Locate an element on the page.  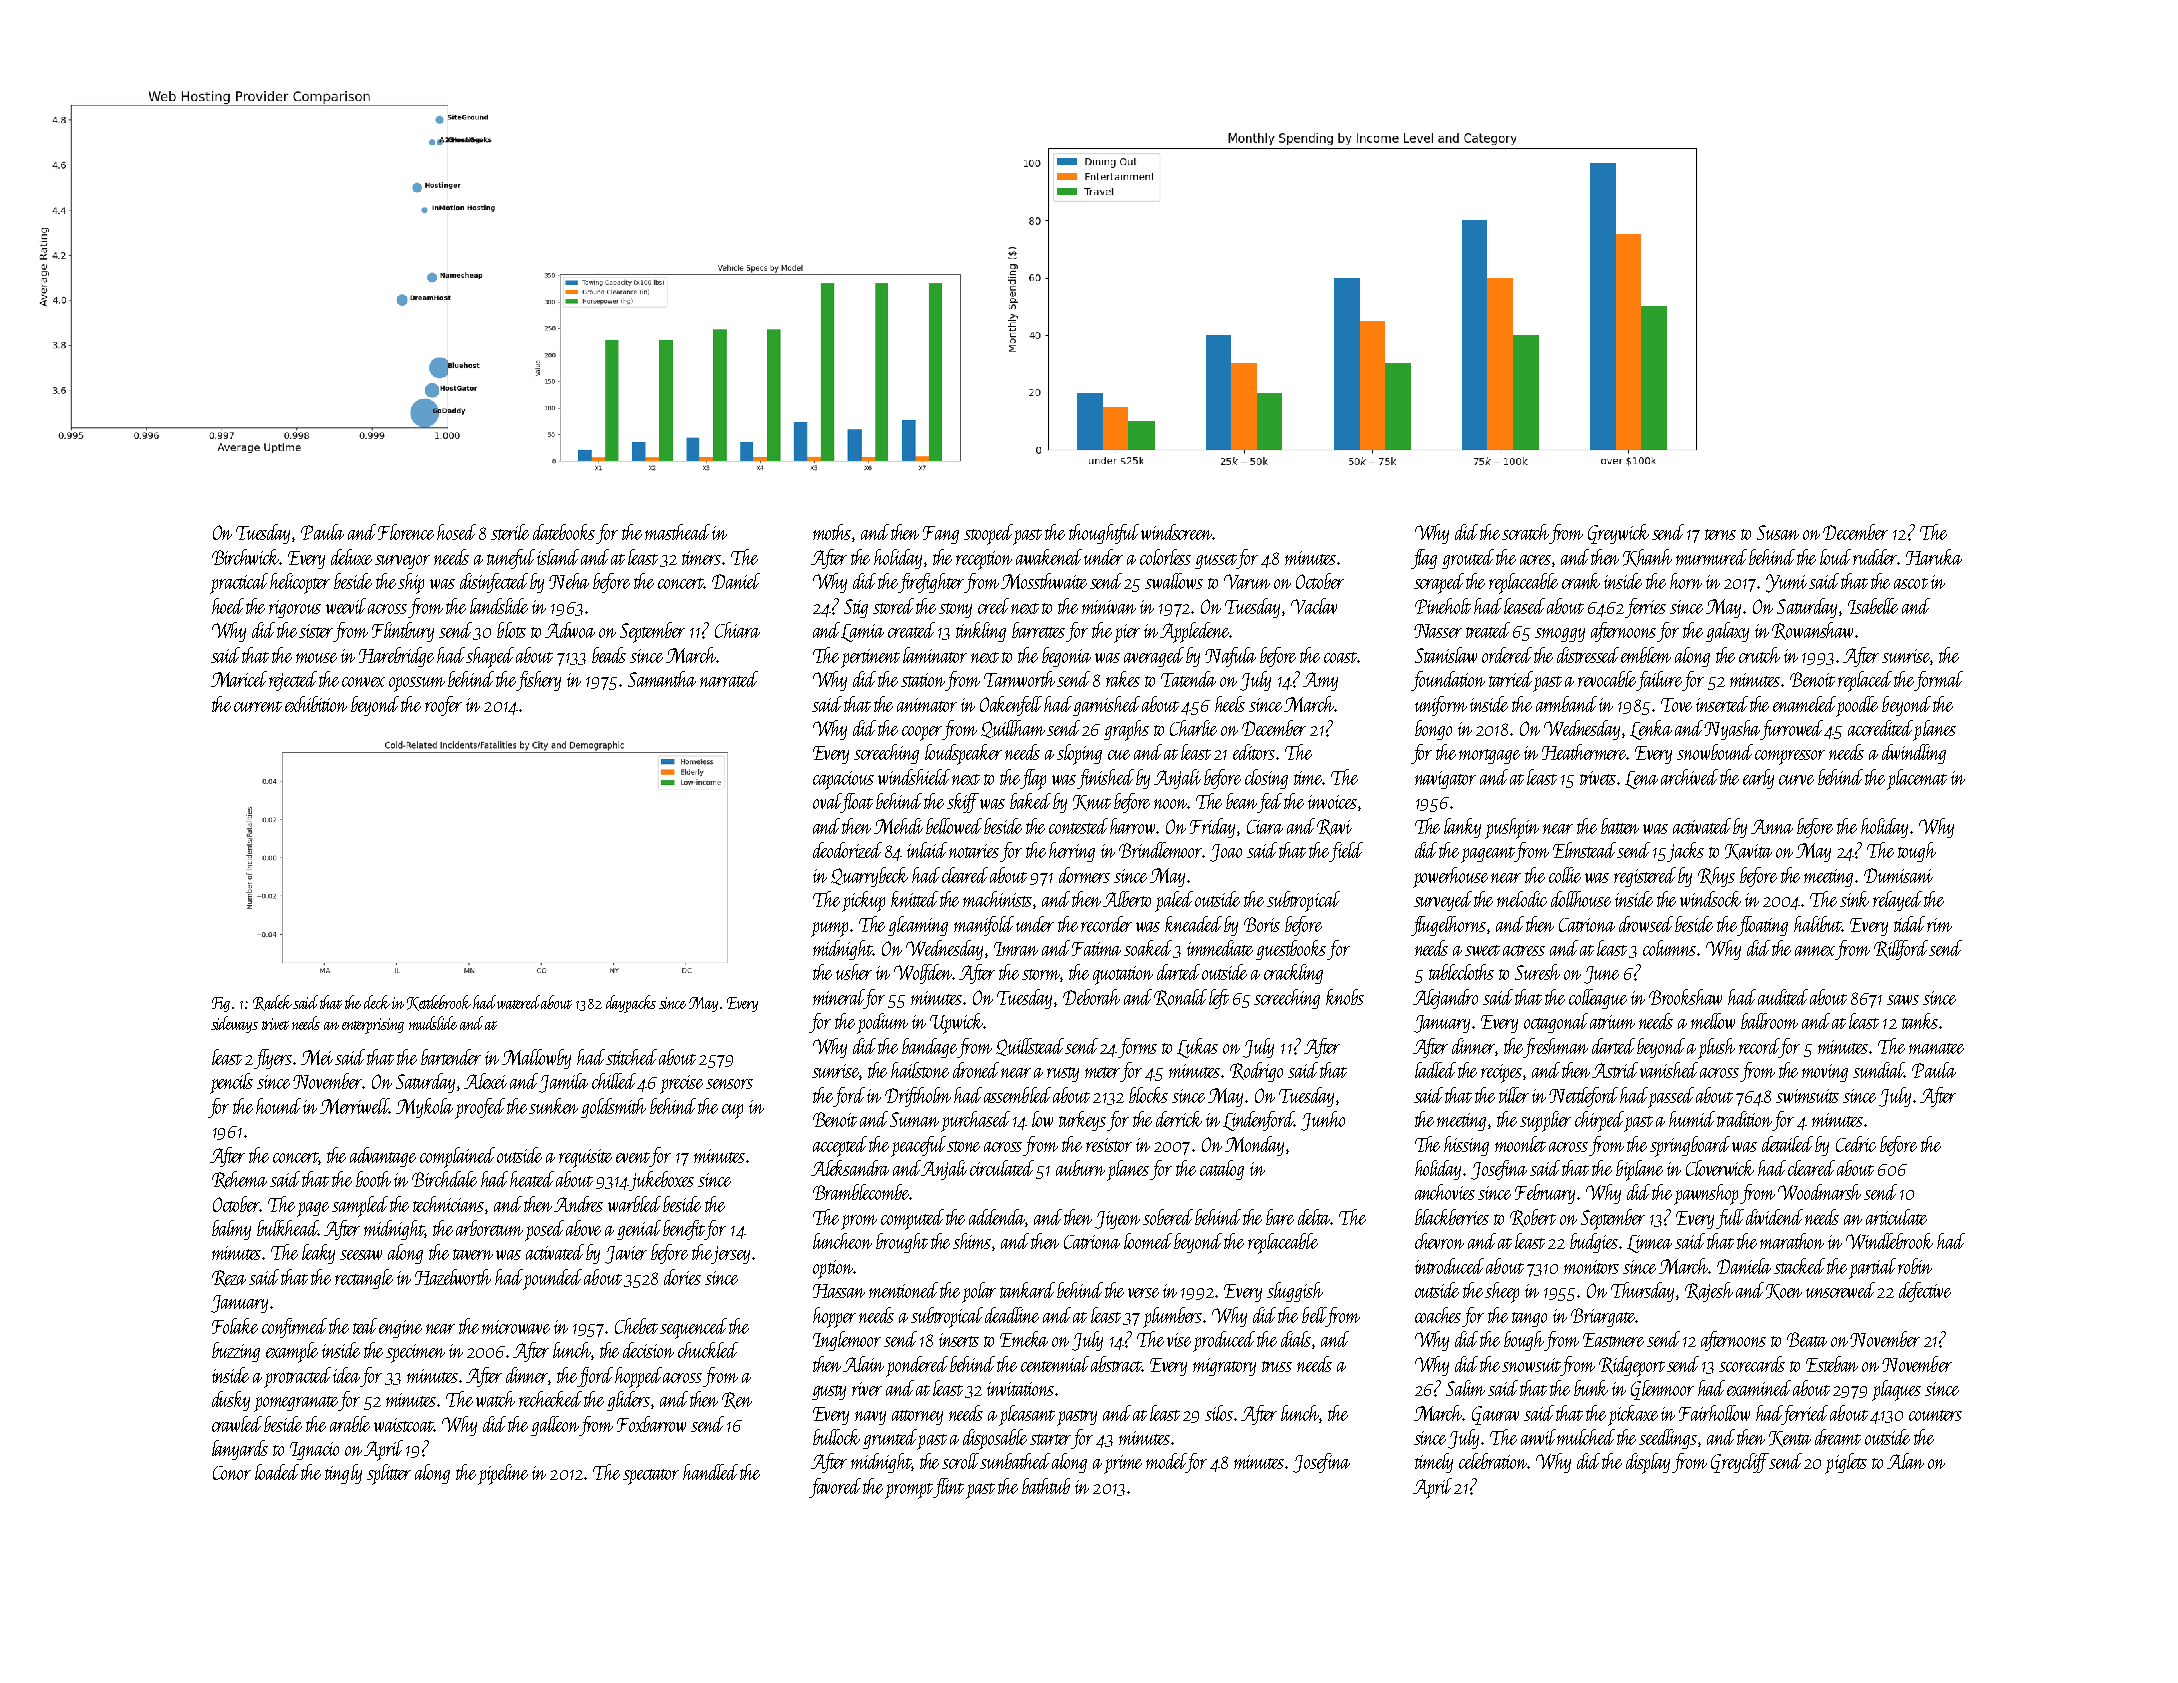
minivan is located at coordinates (1109, 607).
